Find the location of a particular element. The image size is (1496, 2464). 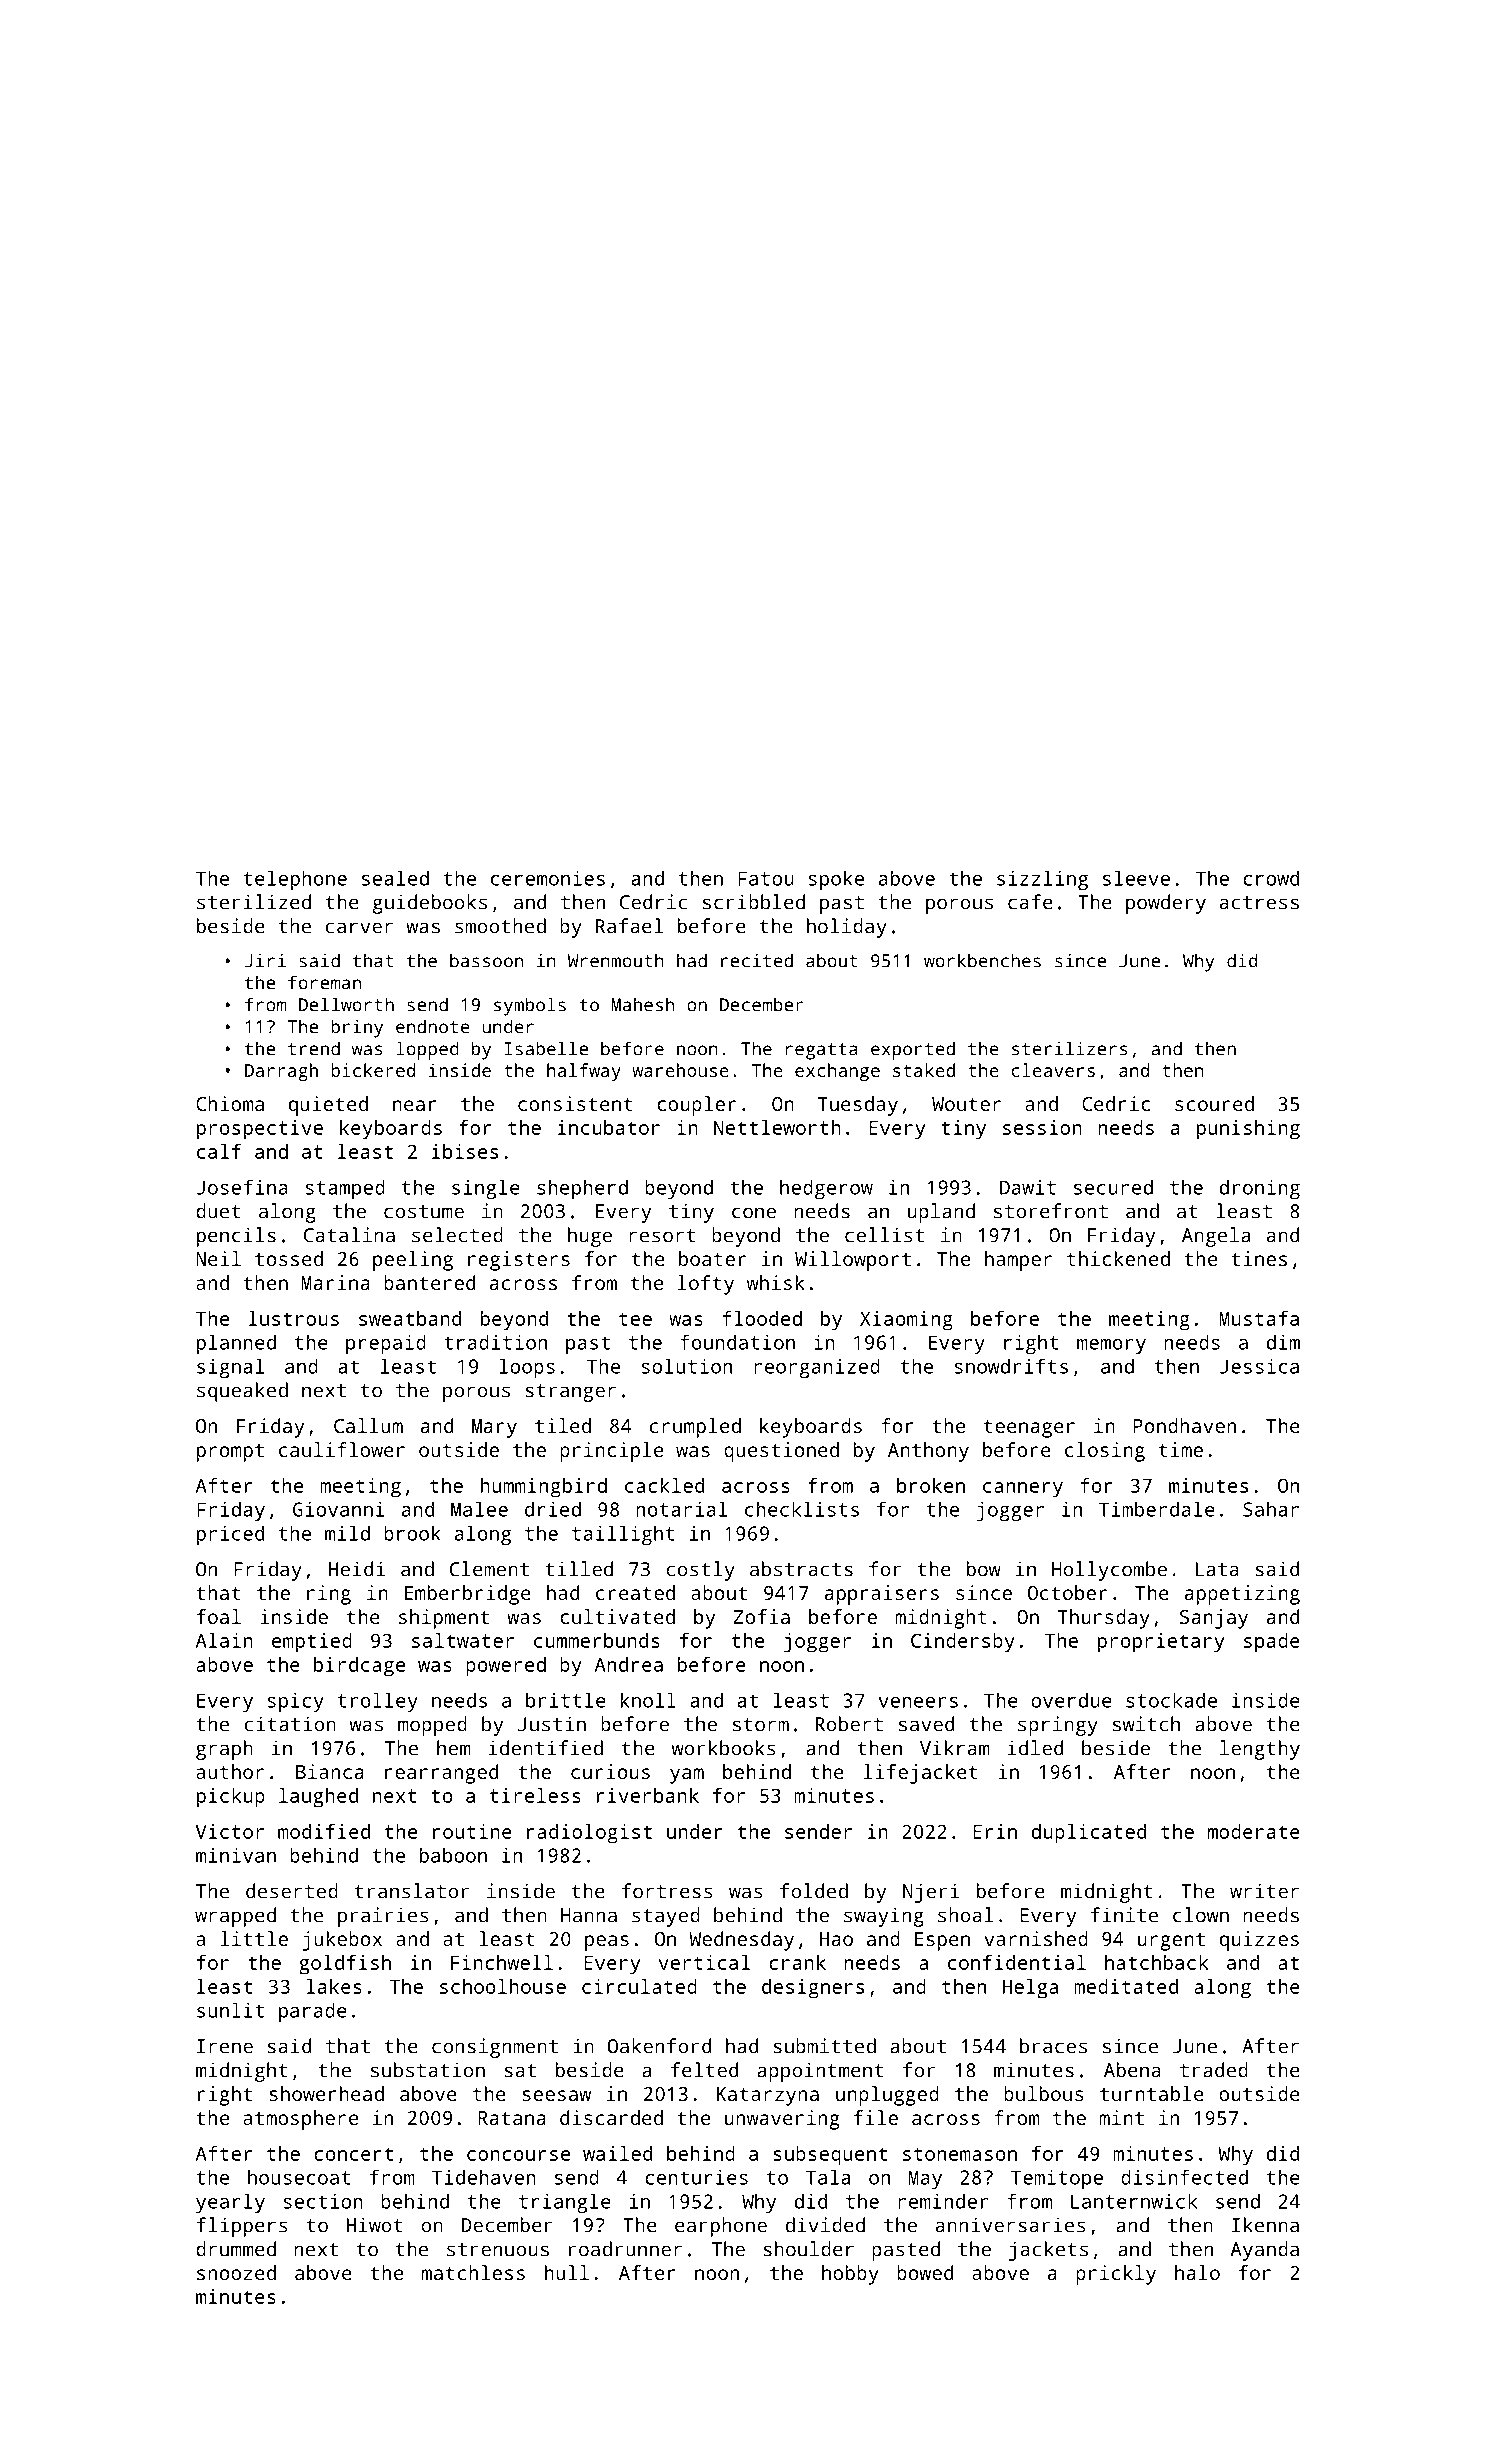

bulbous is located at coordinates (1044, 2093).
